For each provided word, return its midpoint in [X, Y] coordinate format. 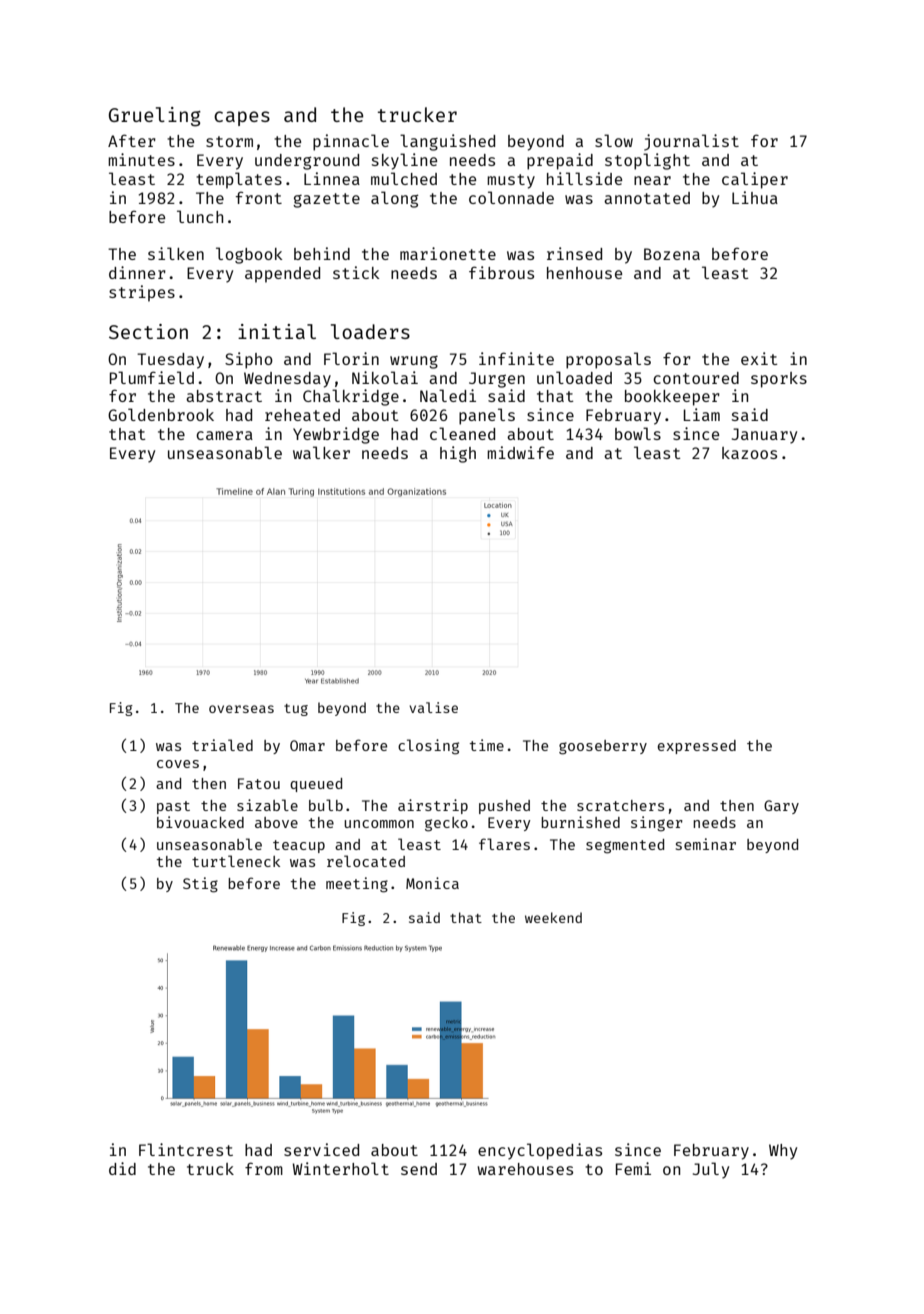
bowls [638, 433]
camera [224, 435]
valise [433, 707]
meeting [357, 885]
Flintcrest [186, 1149]
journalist [691, 142]
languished [447, 142]
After [132, 140]
